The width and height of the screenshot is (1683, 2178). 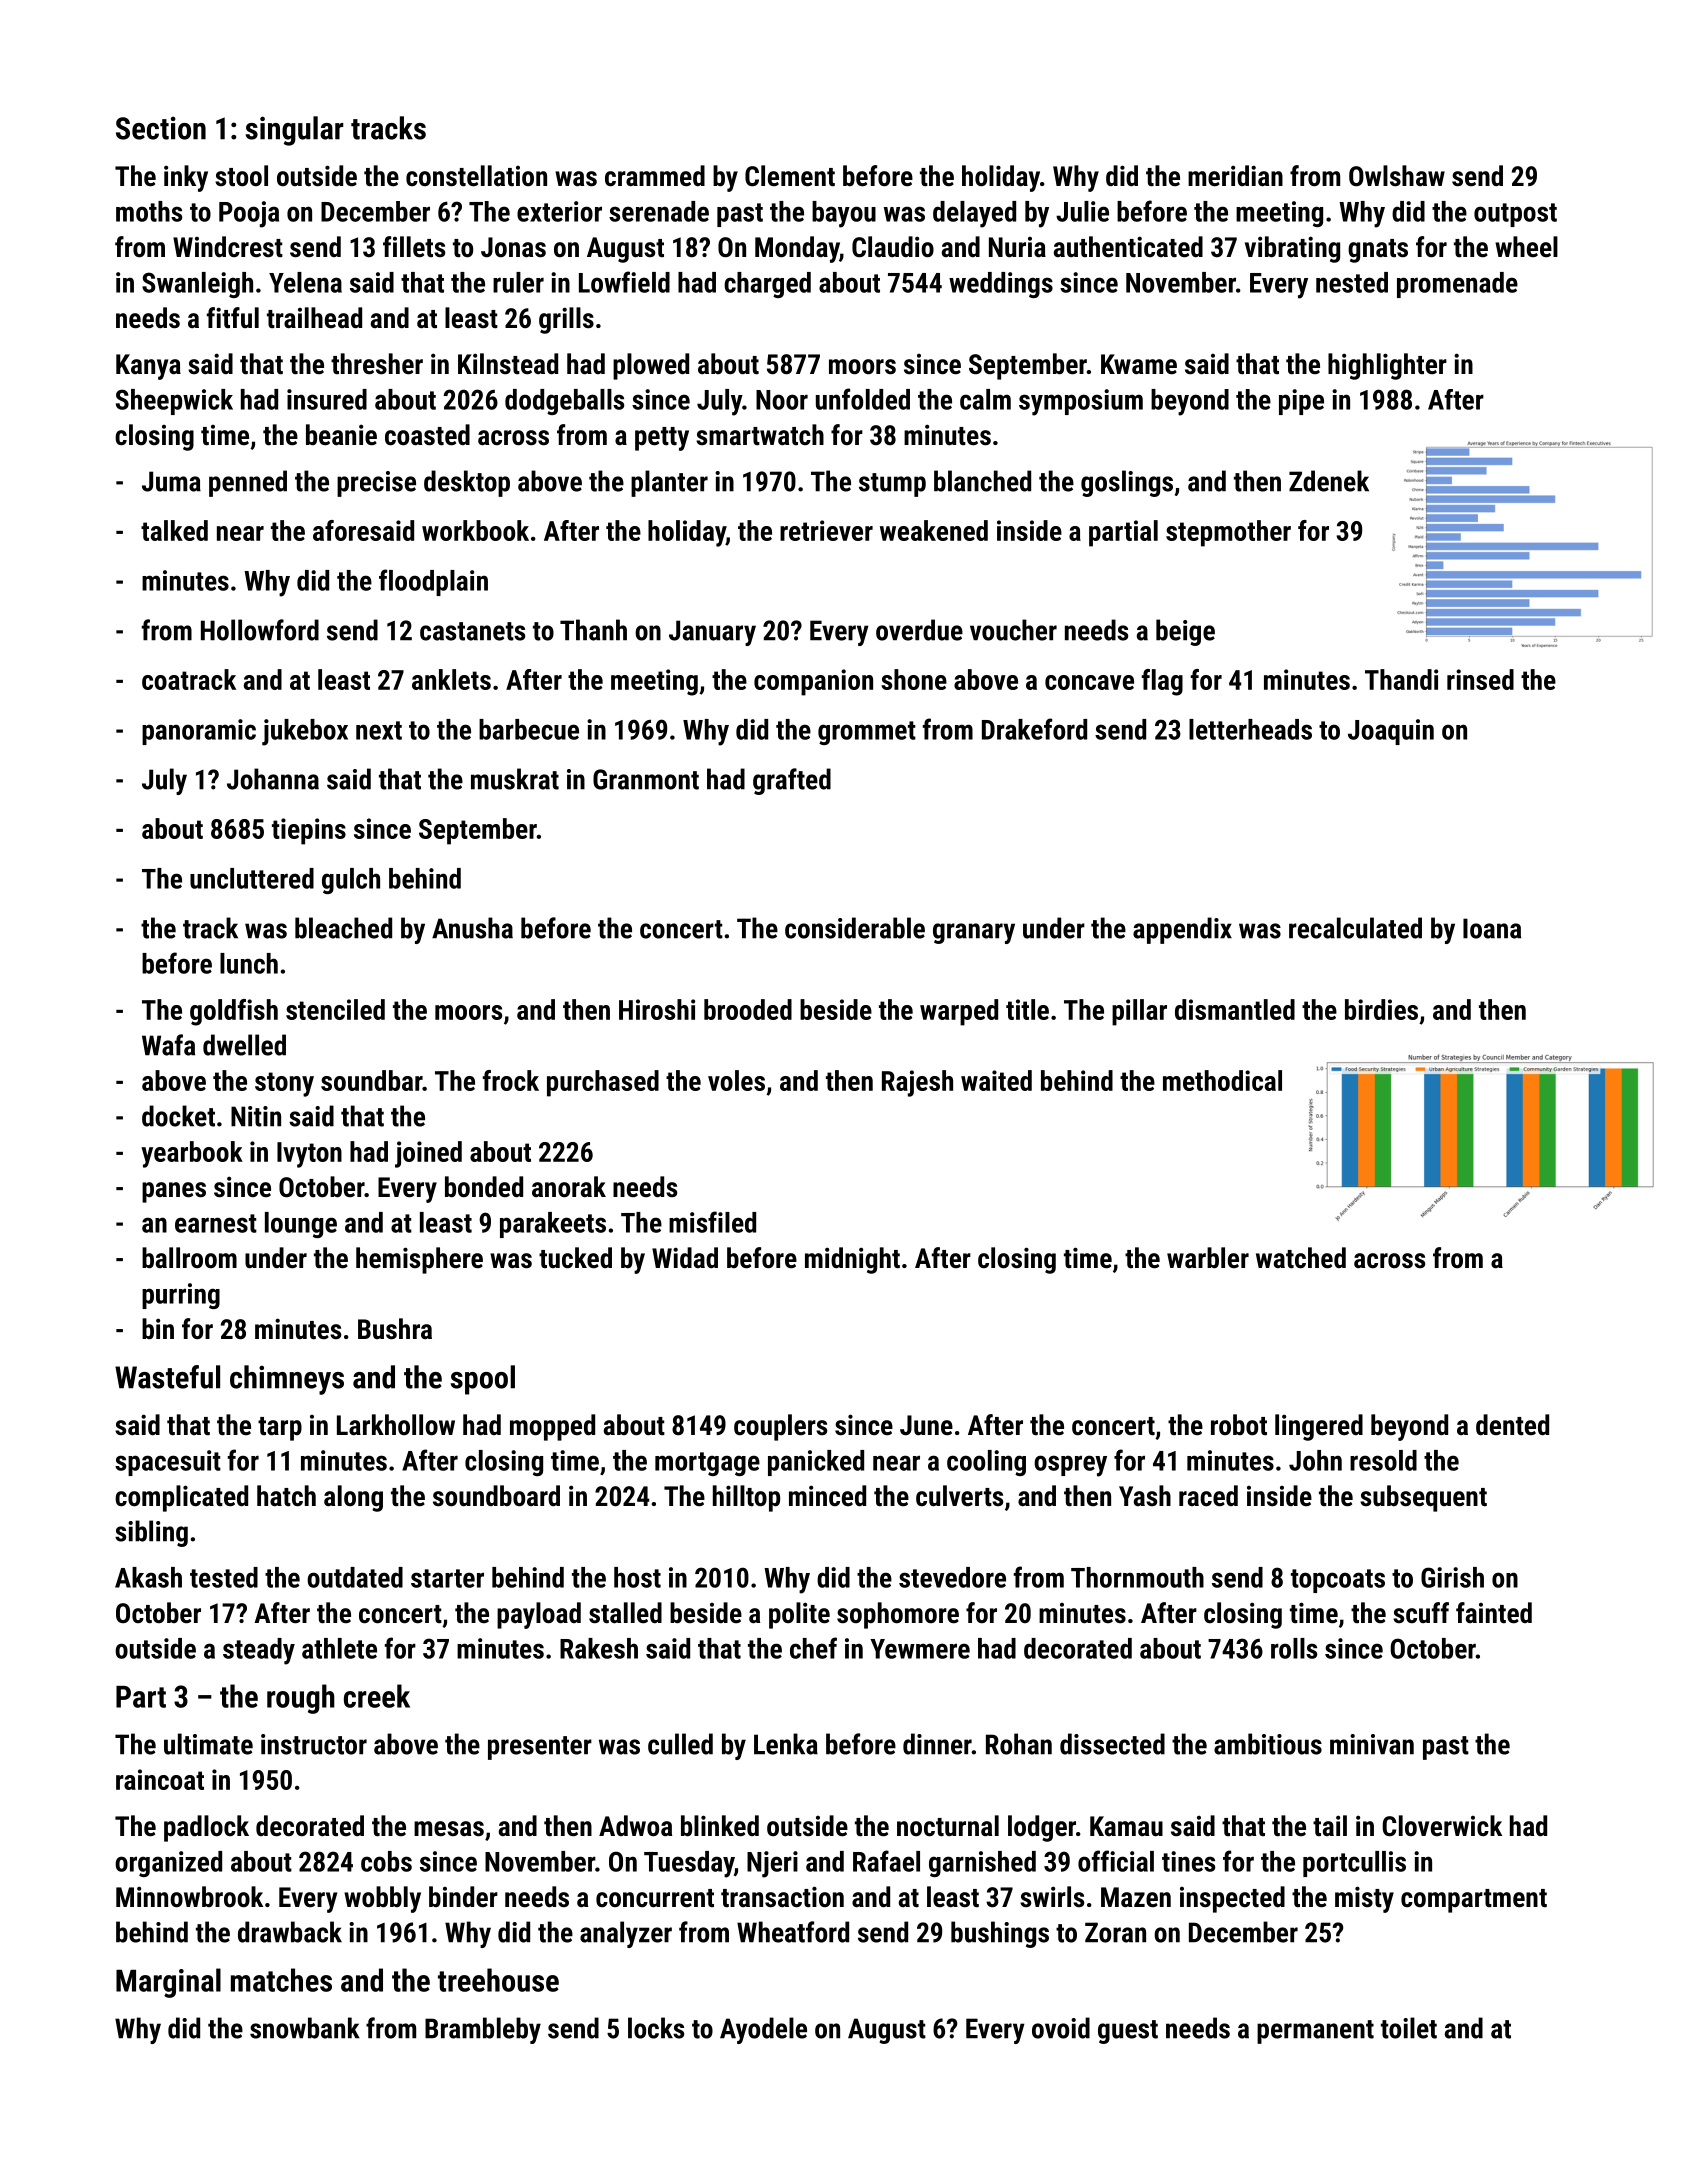 What do you see at coordinates (624, 282) in the screenshot?
I see `Lowfield` at bounding box center [624, 282].
